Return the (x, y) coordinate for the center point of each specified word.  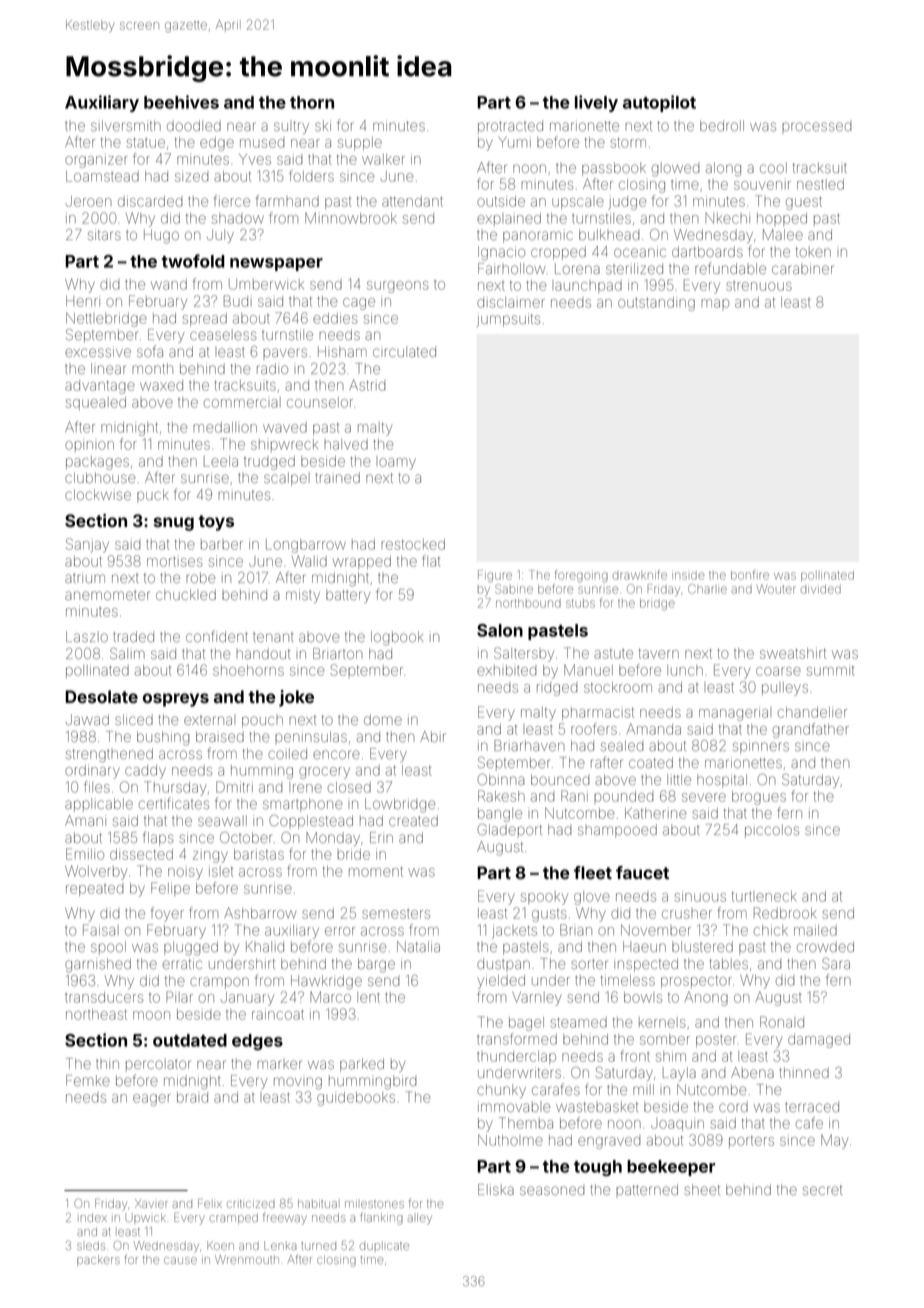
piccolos (772, 831)
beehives (181, 102)
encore (336, 754)
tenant (273, 637)
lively (596, 103)
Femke (88, 1080)
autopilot (659, 103)
